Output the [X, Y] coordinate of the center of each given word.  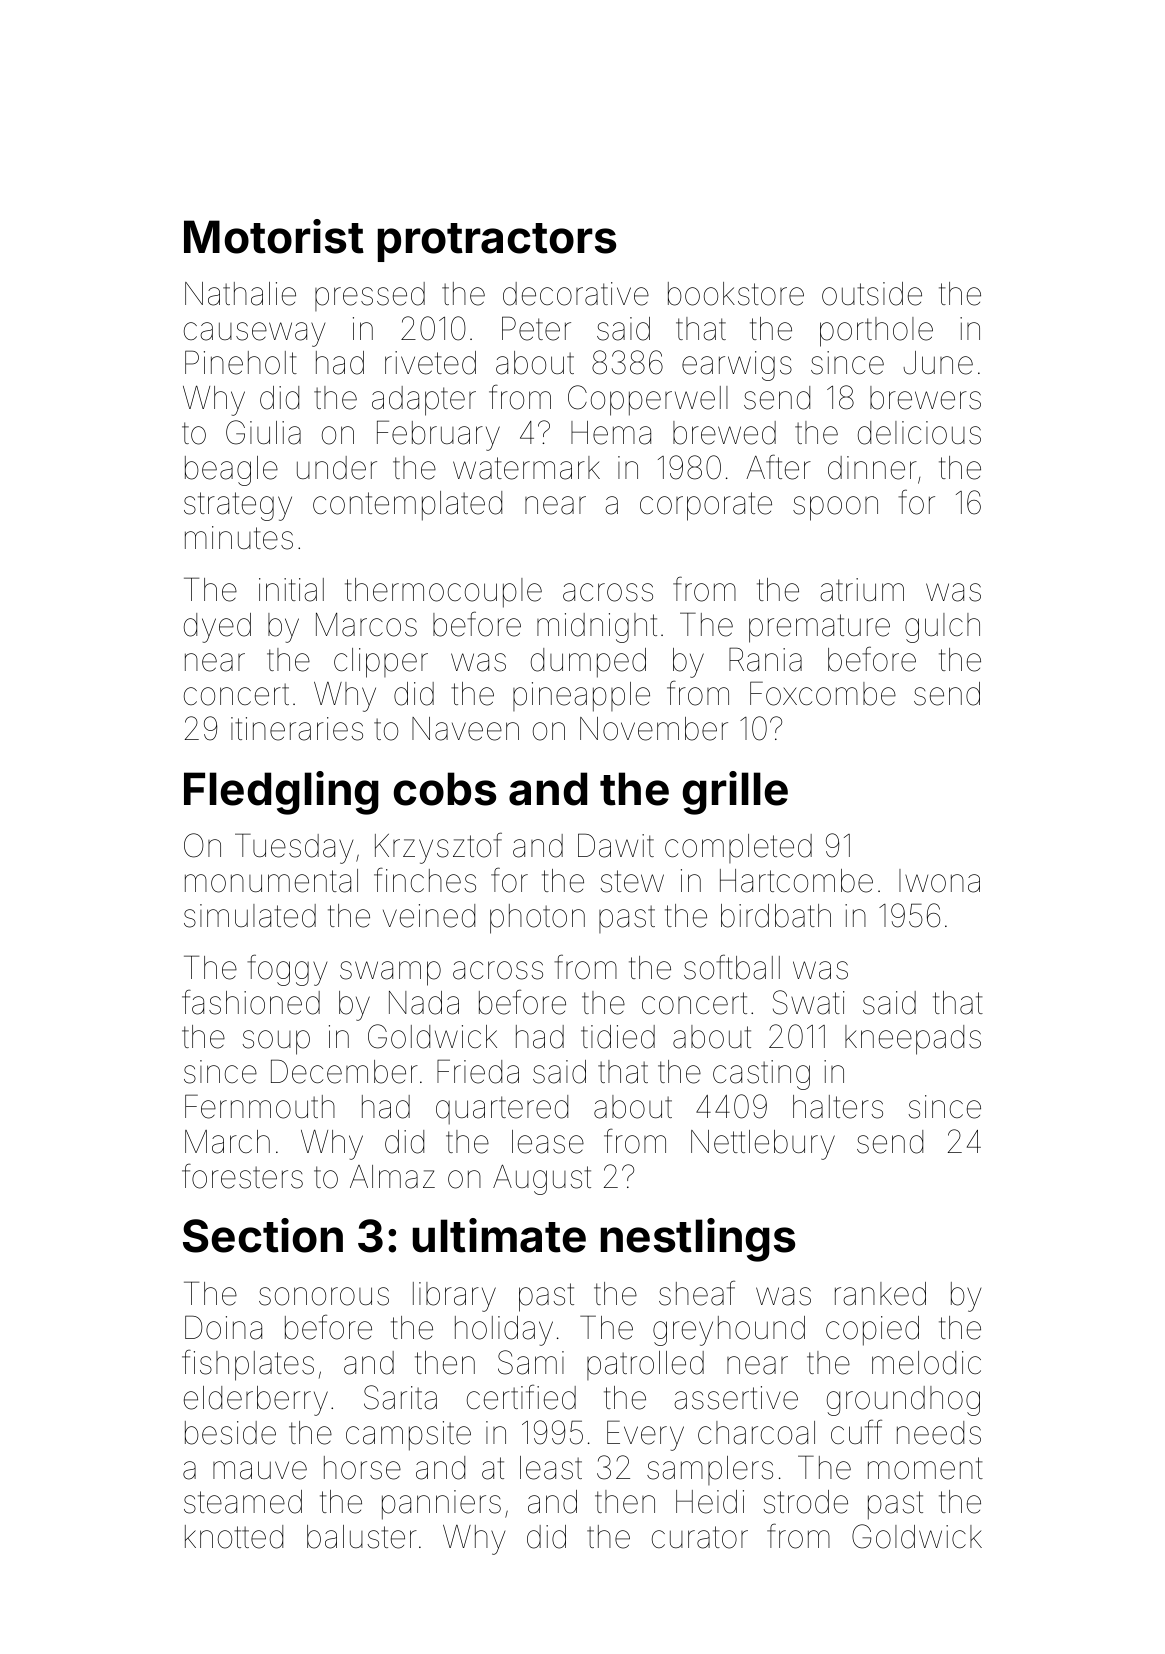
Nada [424, 1003]
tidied [618, 1037]
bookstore [736, 294]
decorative [576, 294]
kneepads [913, 1040]
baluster [362, 1537]
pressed [370, 296]
